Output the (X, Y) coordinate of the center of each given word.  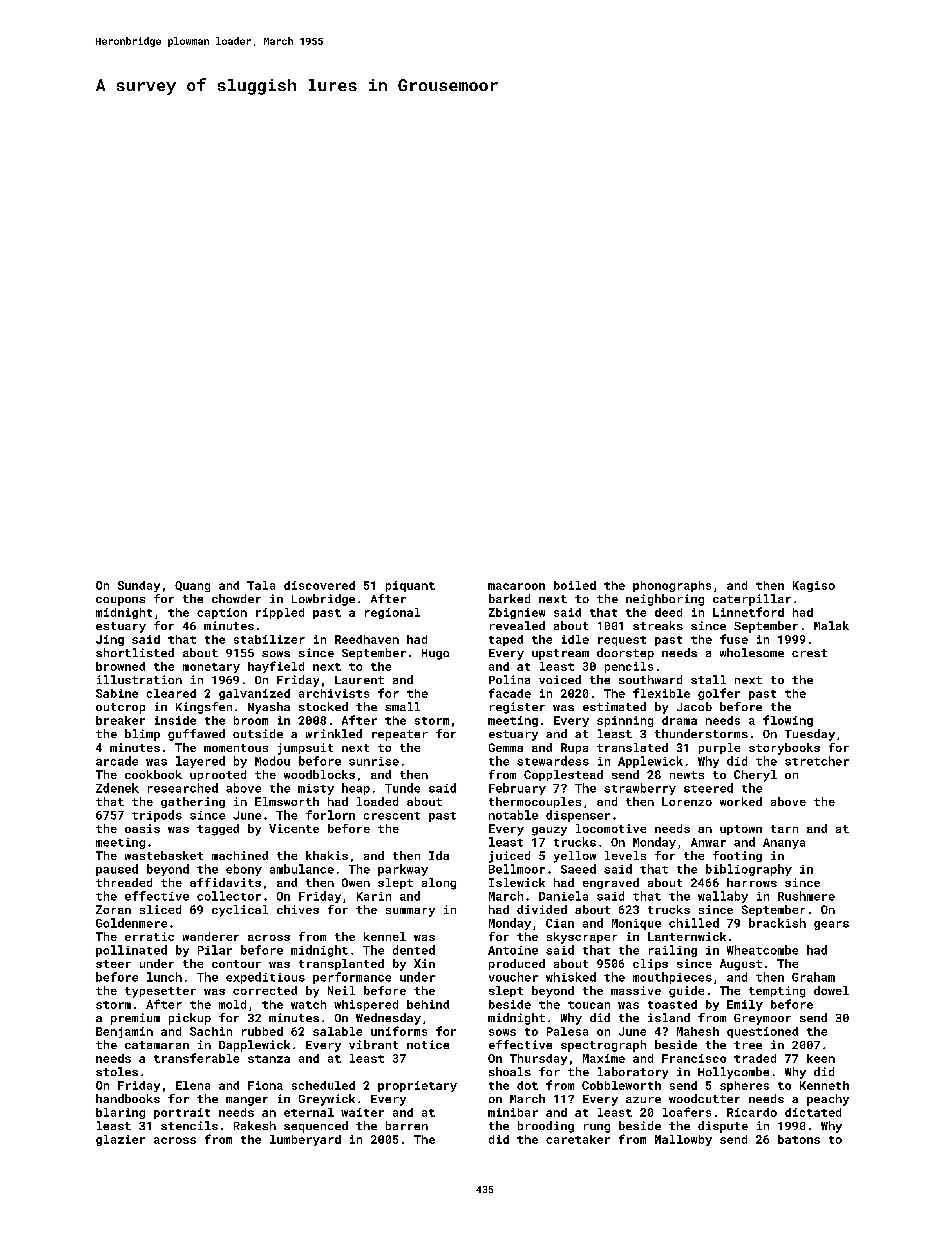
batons (799, 1139)
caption (222, 613)
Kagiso (814, 586)
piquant (410, 586)
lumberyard (305, 1140)
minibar (513, 1112)
